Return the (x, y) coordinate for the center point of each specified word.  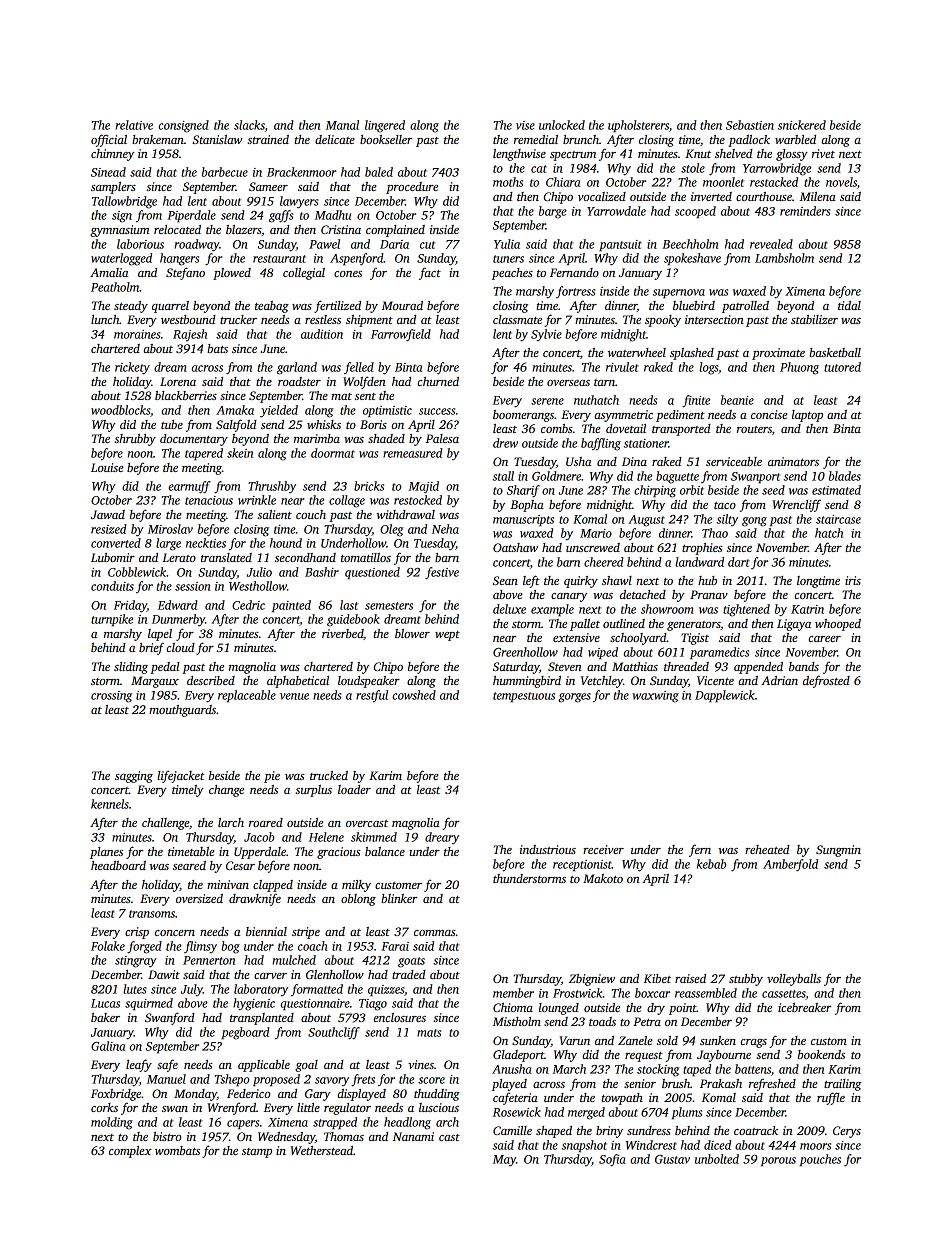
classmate (517, 319)
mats (429, 1033)
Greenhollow (525, 652)
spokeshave (692, 259)
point (683, 1009)
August (646, 521)
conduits (112, 586)
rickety (132, 368)
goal (306, 1066)
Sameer (268, 186)
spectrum (573, 156)
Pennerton (209, 960)
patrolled (745, 307)
